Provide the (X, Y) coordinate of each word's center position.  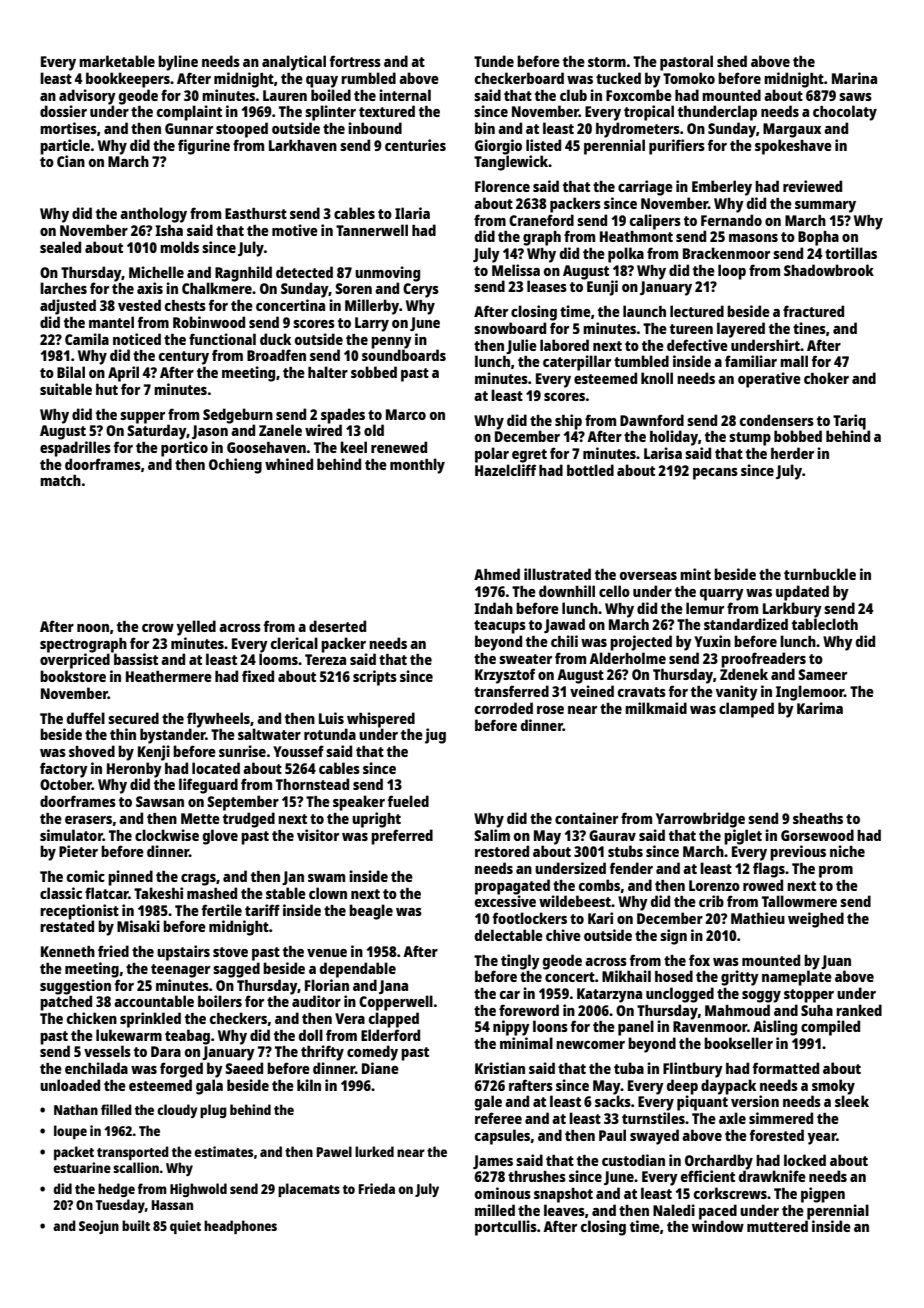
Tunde (494, 61)
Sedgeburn (238, 416)
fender (631, 868)
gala (209, 1087)
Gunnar (189, 128)
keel (353, 447)
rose (550, 710)
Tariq (849, 422)
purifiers (677, 147)
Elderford (390, 1035)
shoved (92, 751)
